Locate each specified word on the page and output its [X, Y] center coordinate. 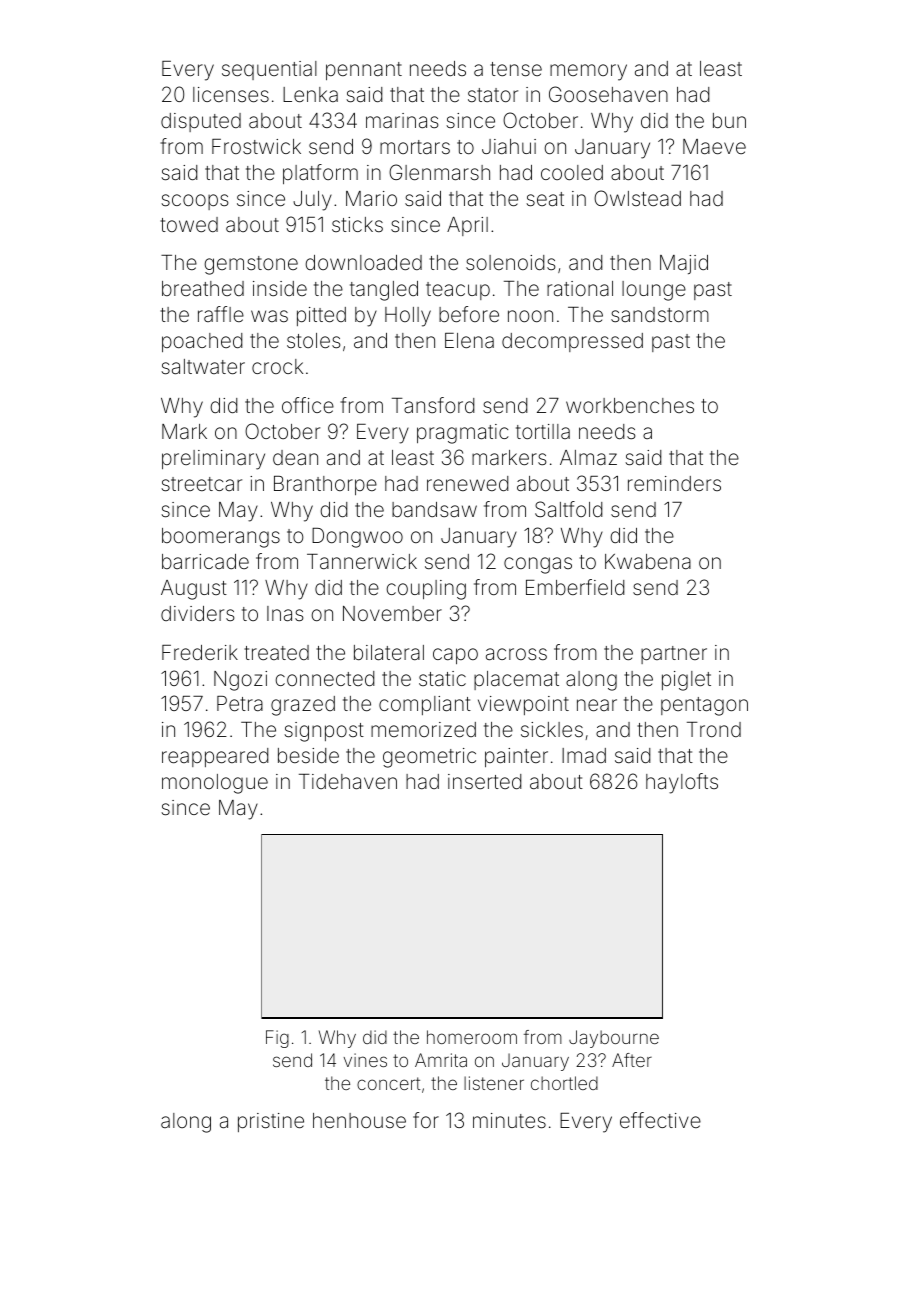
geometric [429, 758]
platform [320, 174]
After [632, 1060]
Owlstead [637, 198]
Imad [584, 755]
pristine [271, 1122]
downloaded [363, 262]
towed [189, 224]
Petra [240, 703]
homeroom [472, 1037]
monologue [215, 784]
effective [660, 1120]
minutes [509, 1120]
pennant [364, 71]
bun [729, 120]
